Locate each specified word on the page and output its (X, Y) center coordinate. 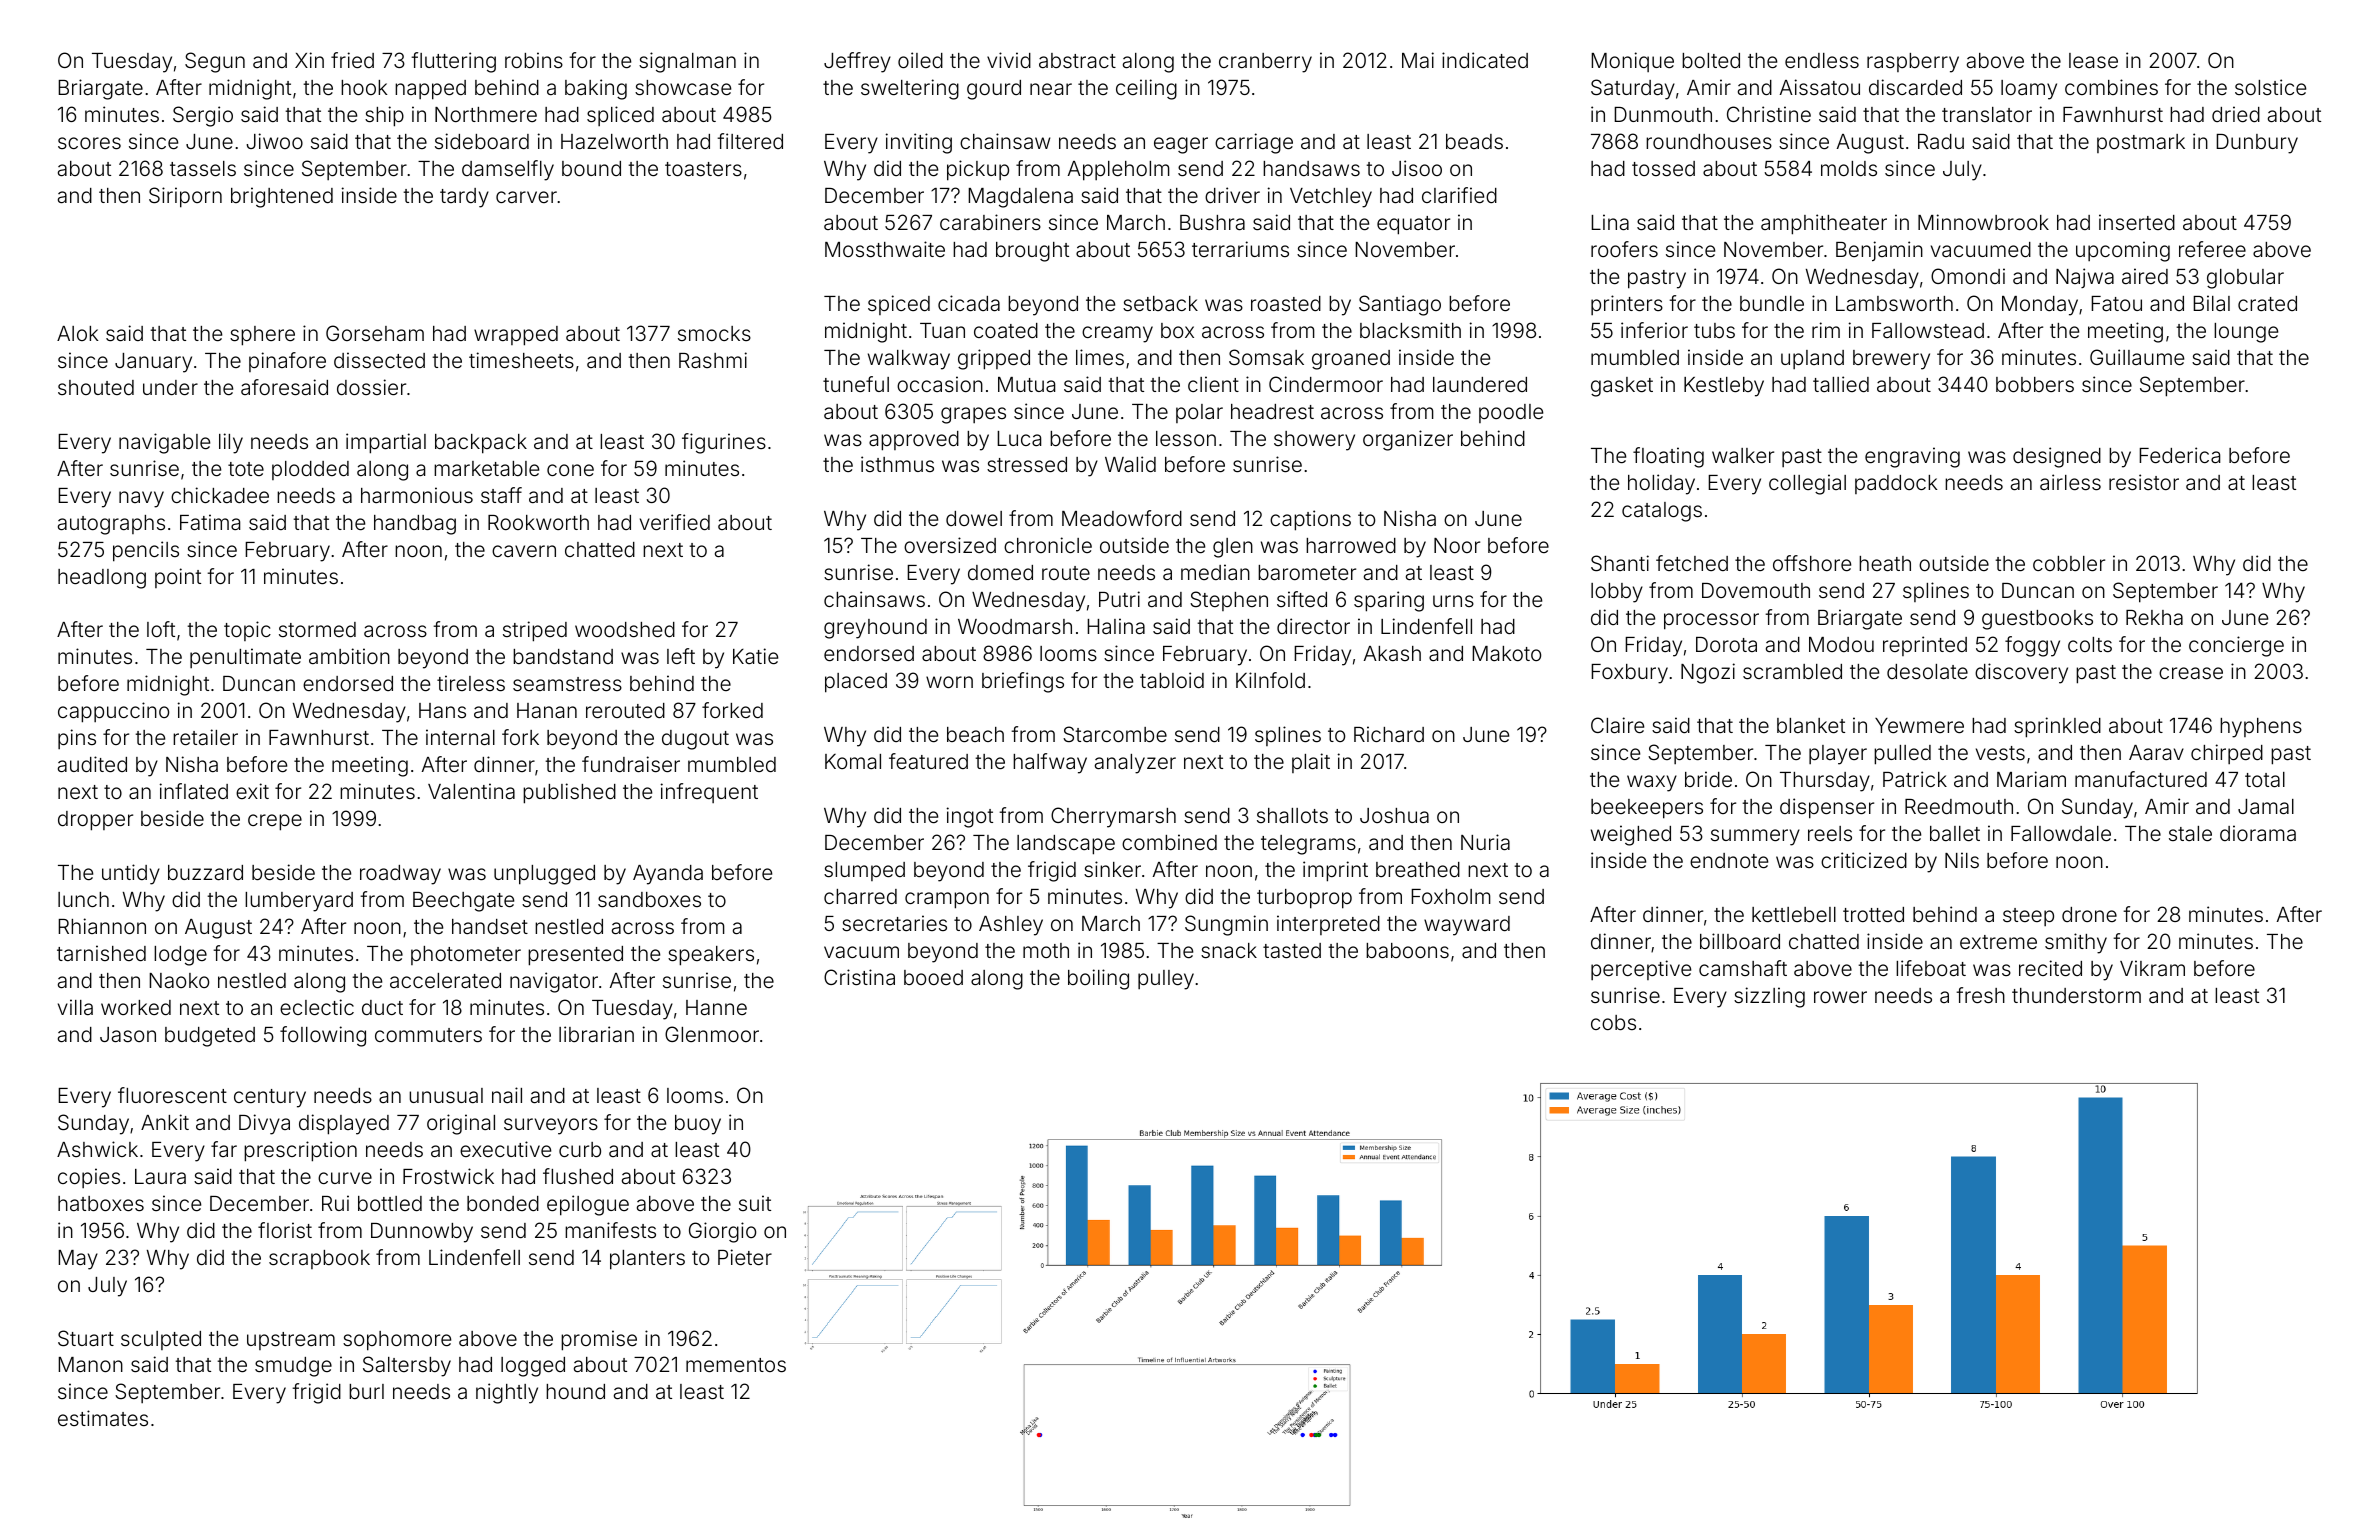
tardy (464, 198)
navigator (554, 982)
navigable (164, 443)
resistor (2144, 482)
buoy (698, 1125)
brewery (1891, 360)
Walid (1130, 464)
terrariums (1240, 249)
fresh (1980, 995)
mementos (736, 1365)
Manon (90, 1364)
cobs (1613, 1022)
